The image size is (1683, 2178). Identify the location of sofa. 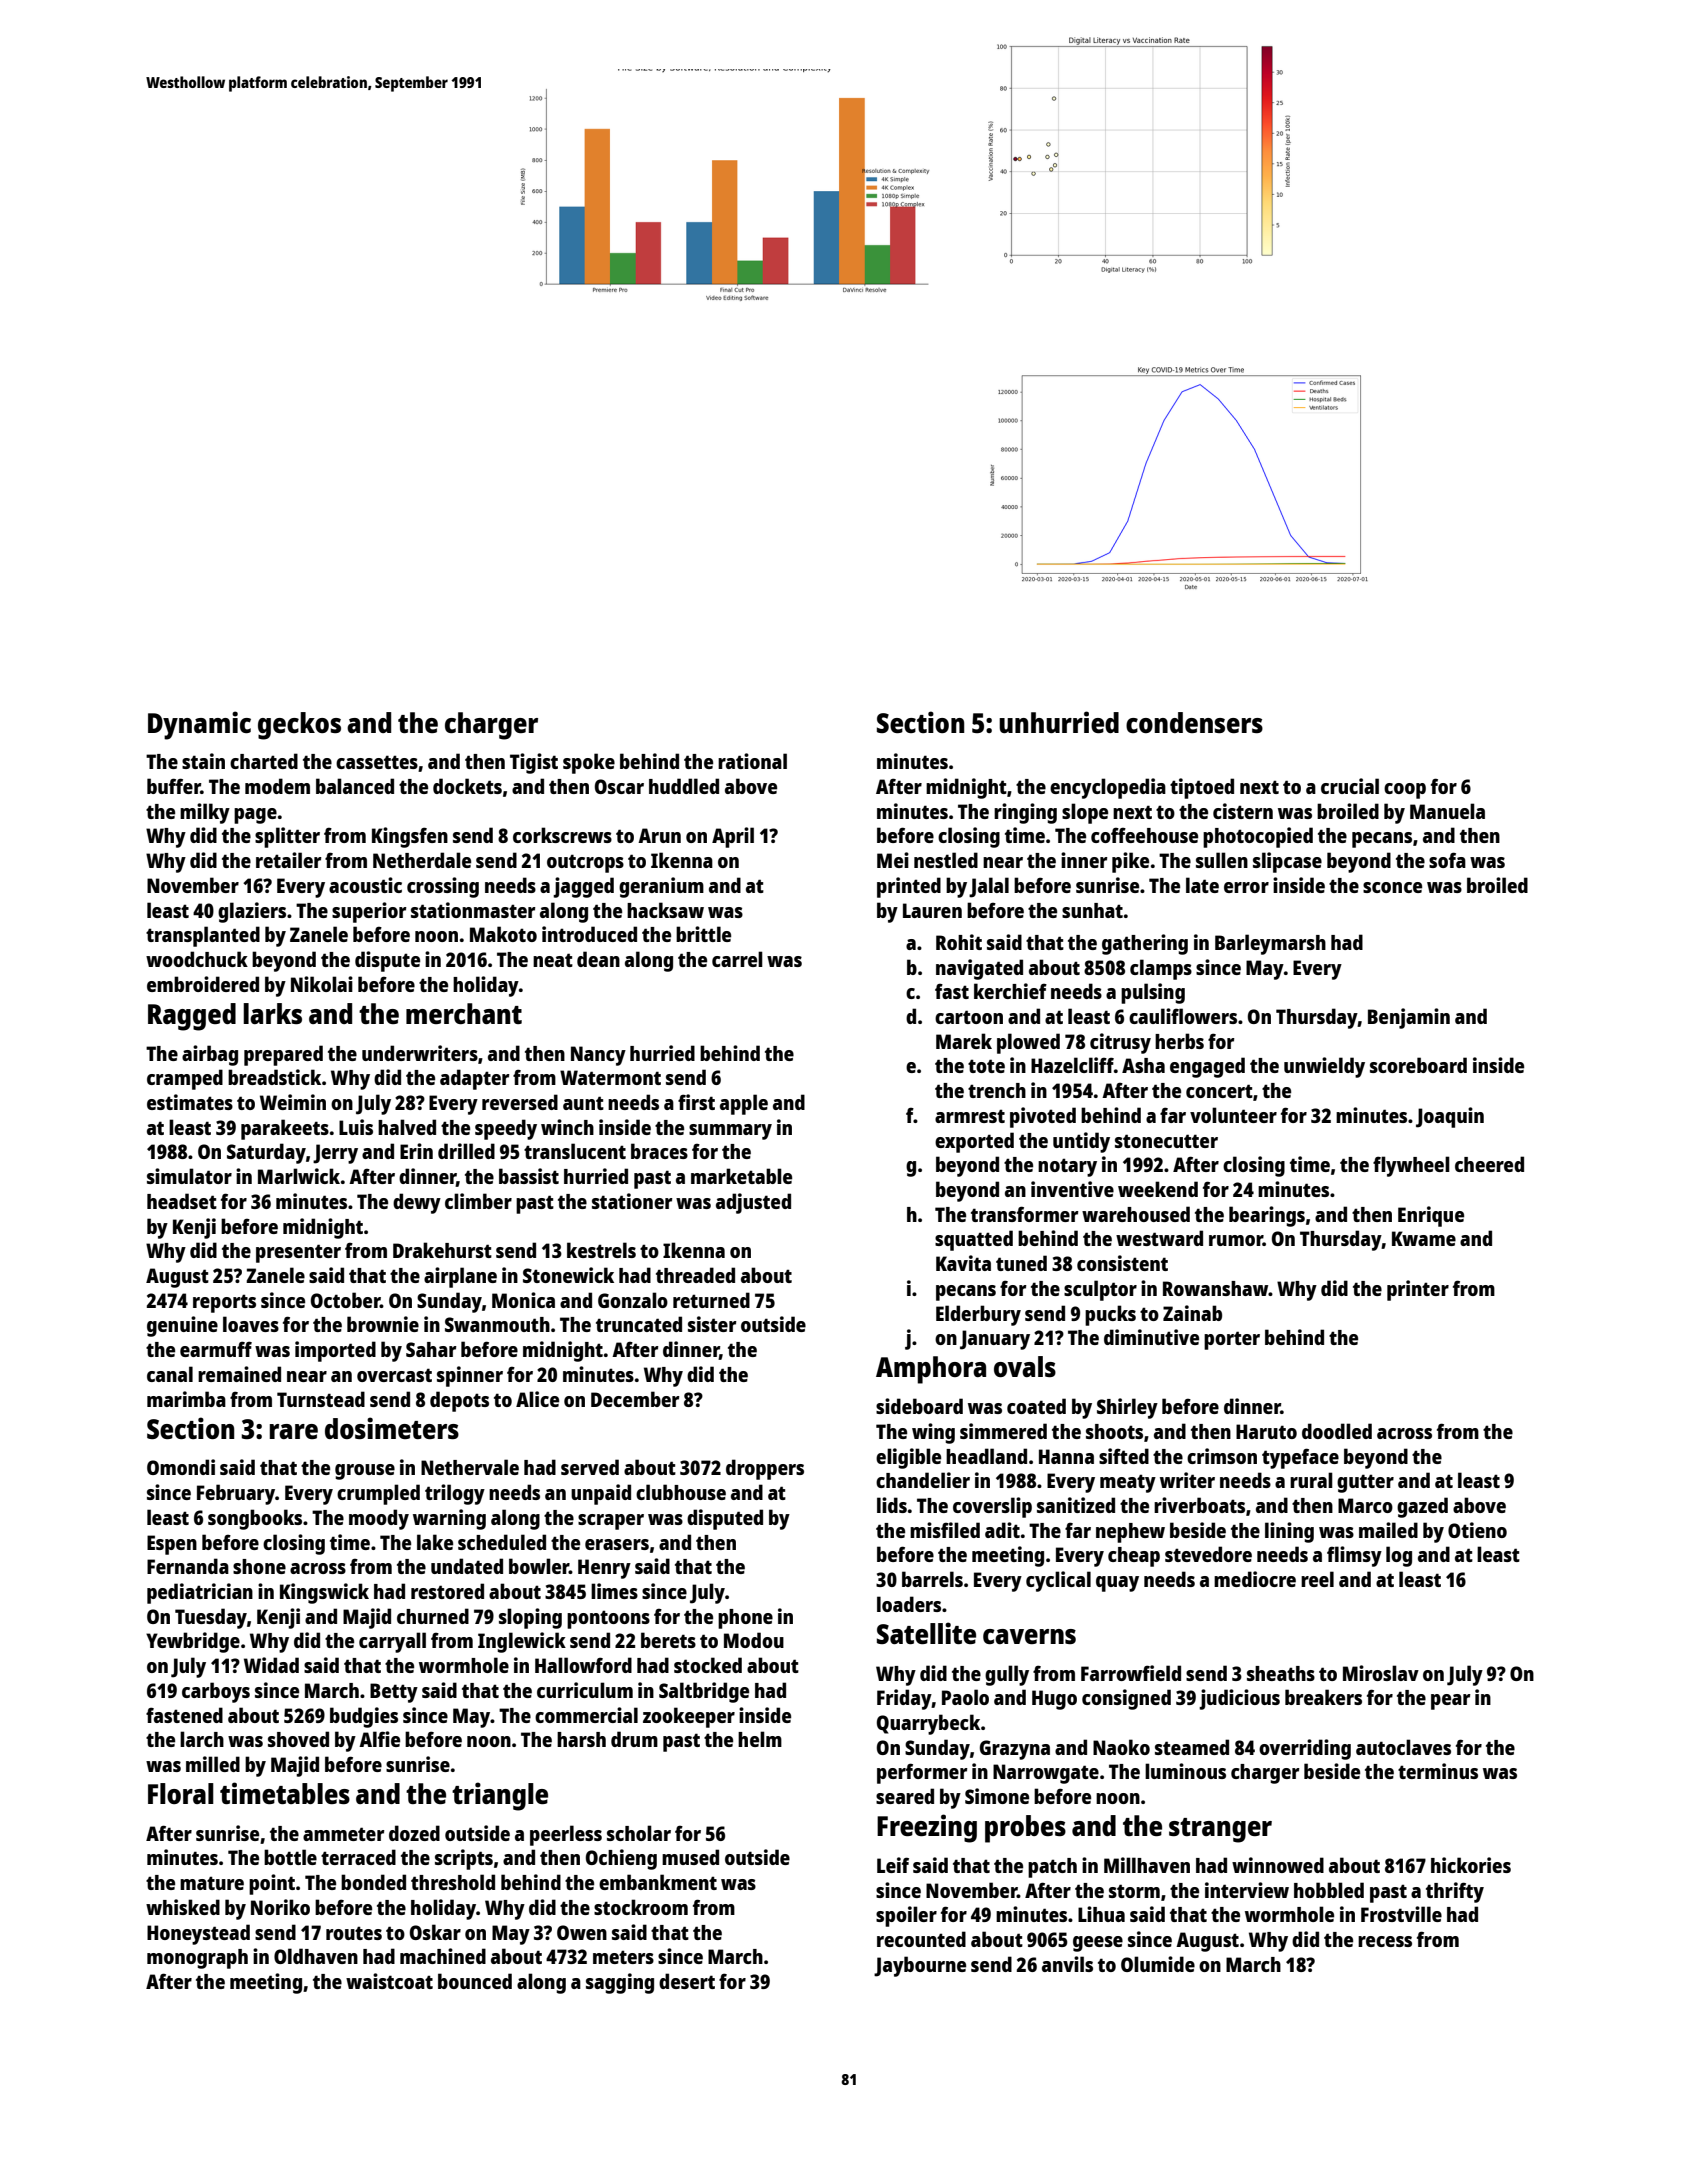
(1447, 860).
